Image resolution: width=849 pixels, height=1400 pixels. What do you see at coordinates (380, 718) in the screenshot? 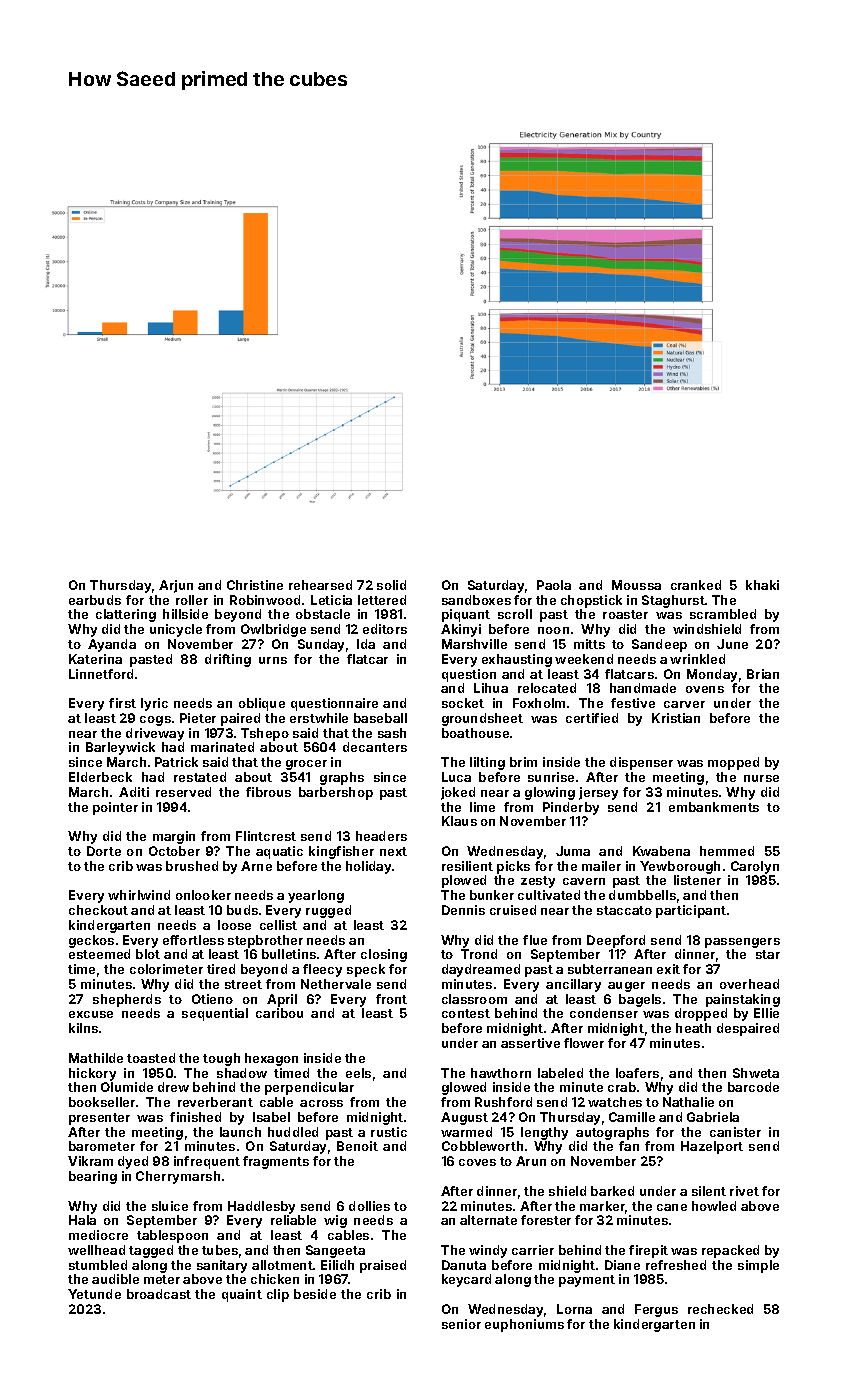
I see `baseball` at bounding box center [380, 718].
